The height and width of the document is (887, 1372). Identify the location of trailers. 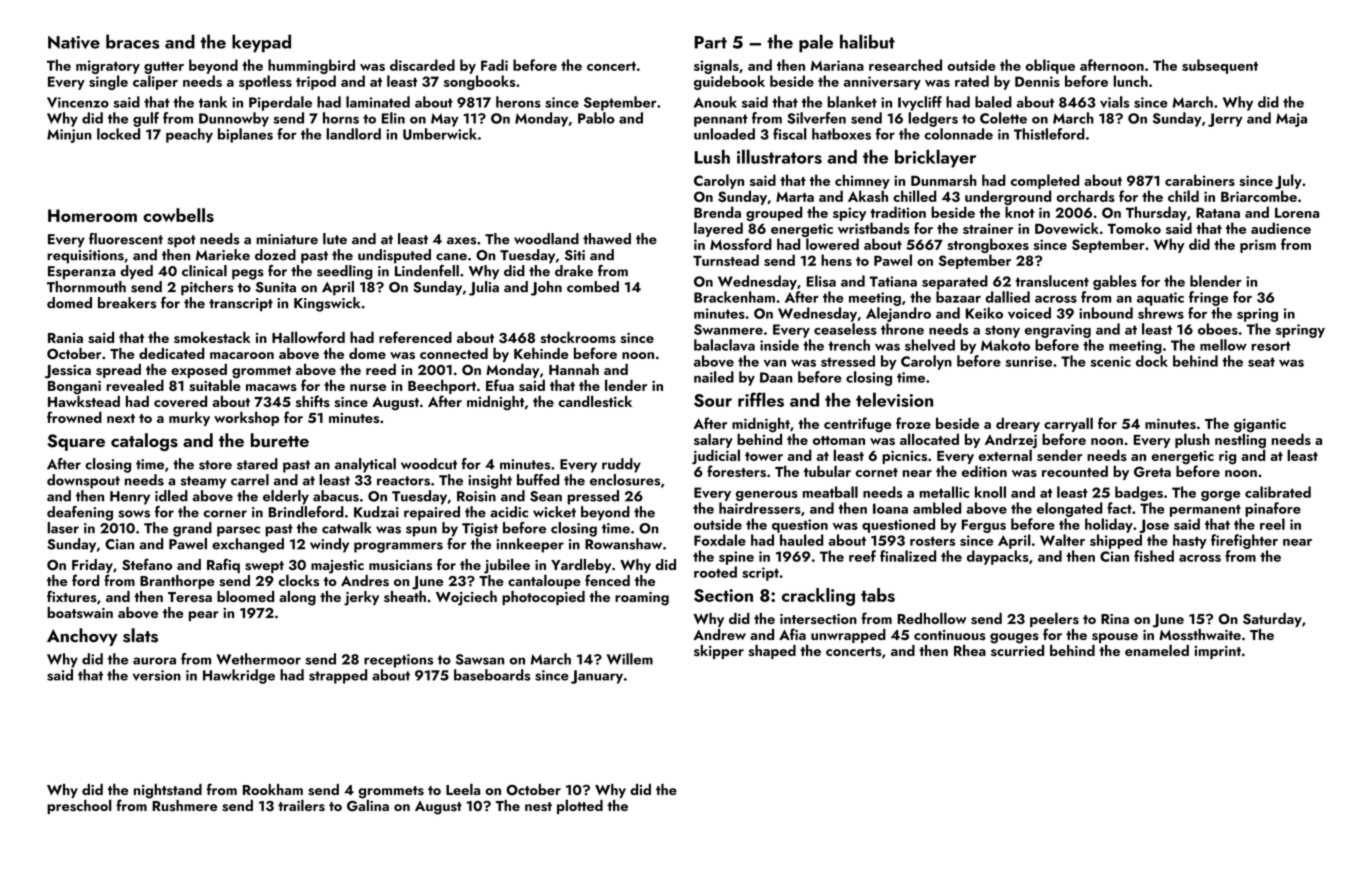
(301, 805).
